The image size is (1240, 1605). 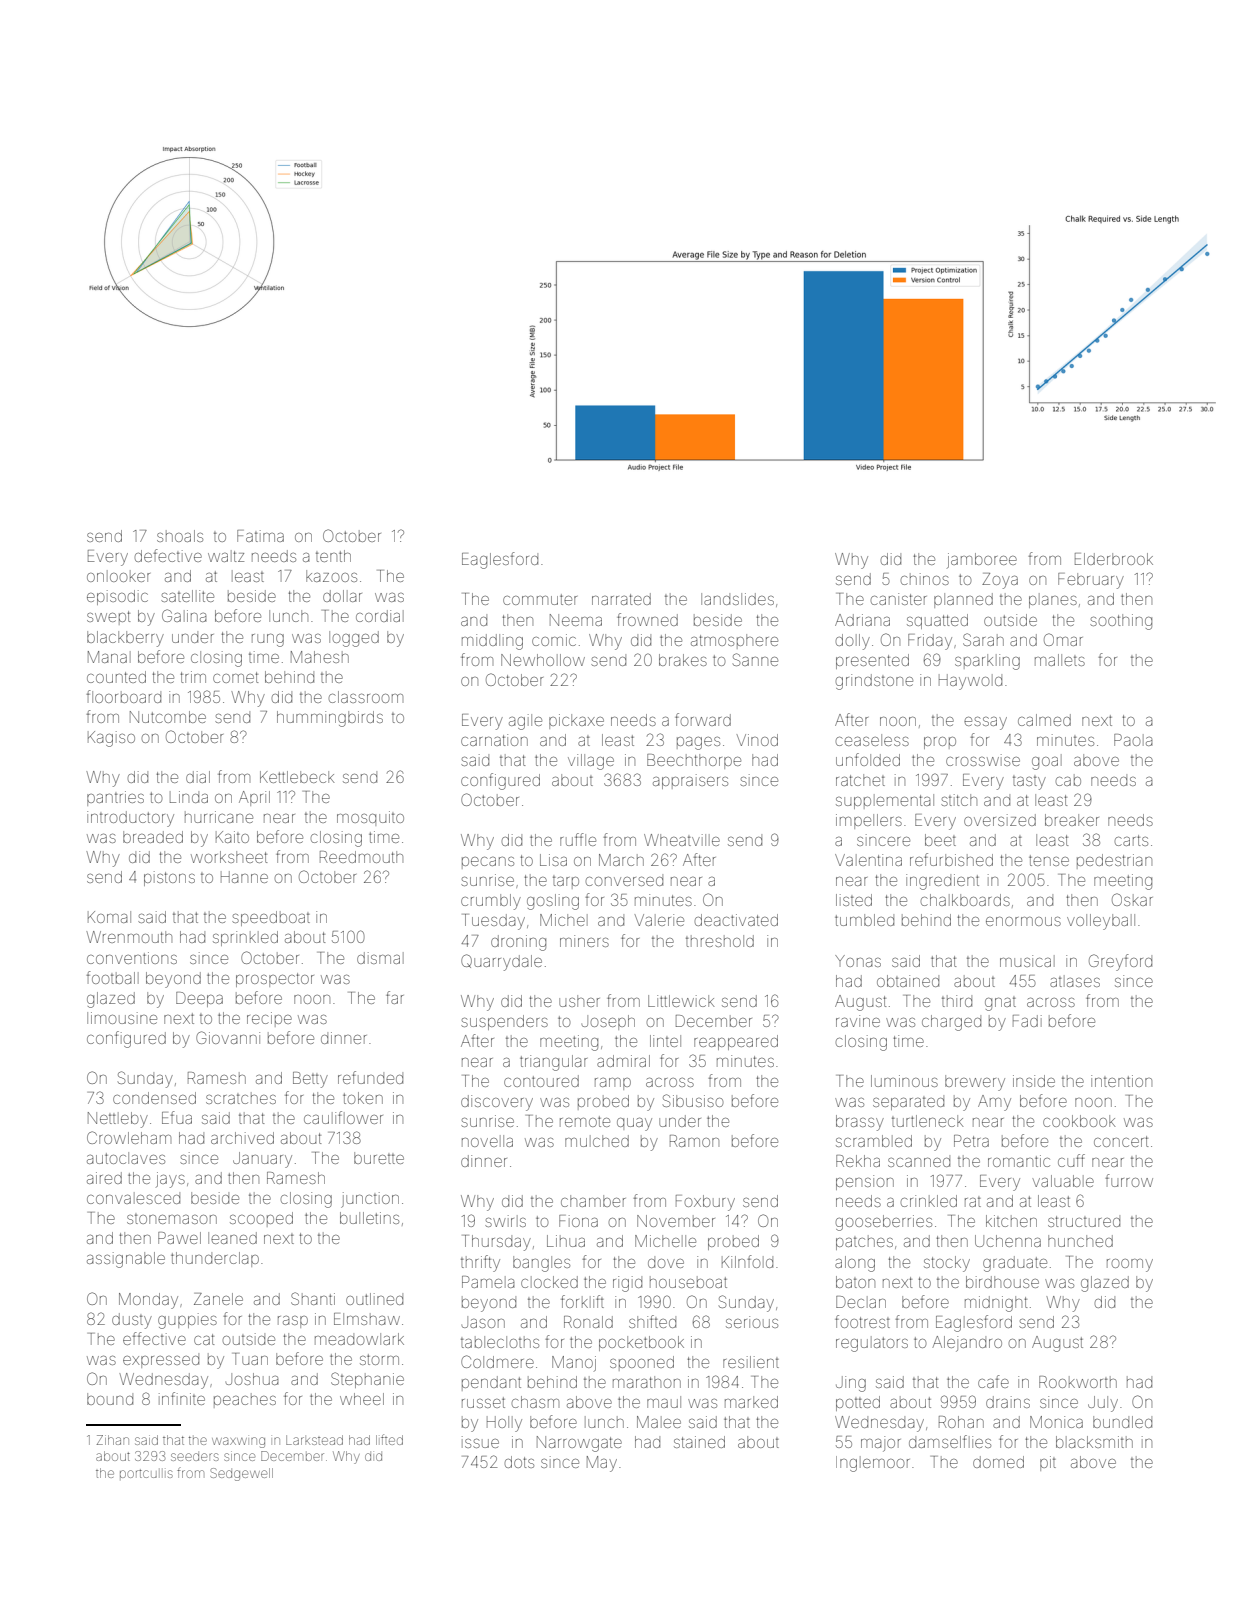 I want to click on sprinkled, so click(x=245, y=938).
